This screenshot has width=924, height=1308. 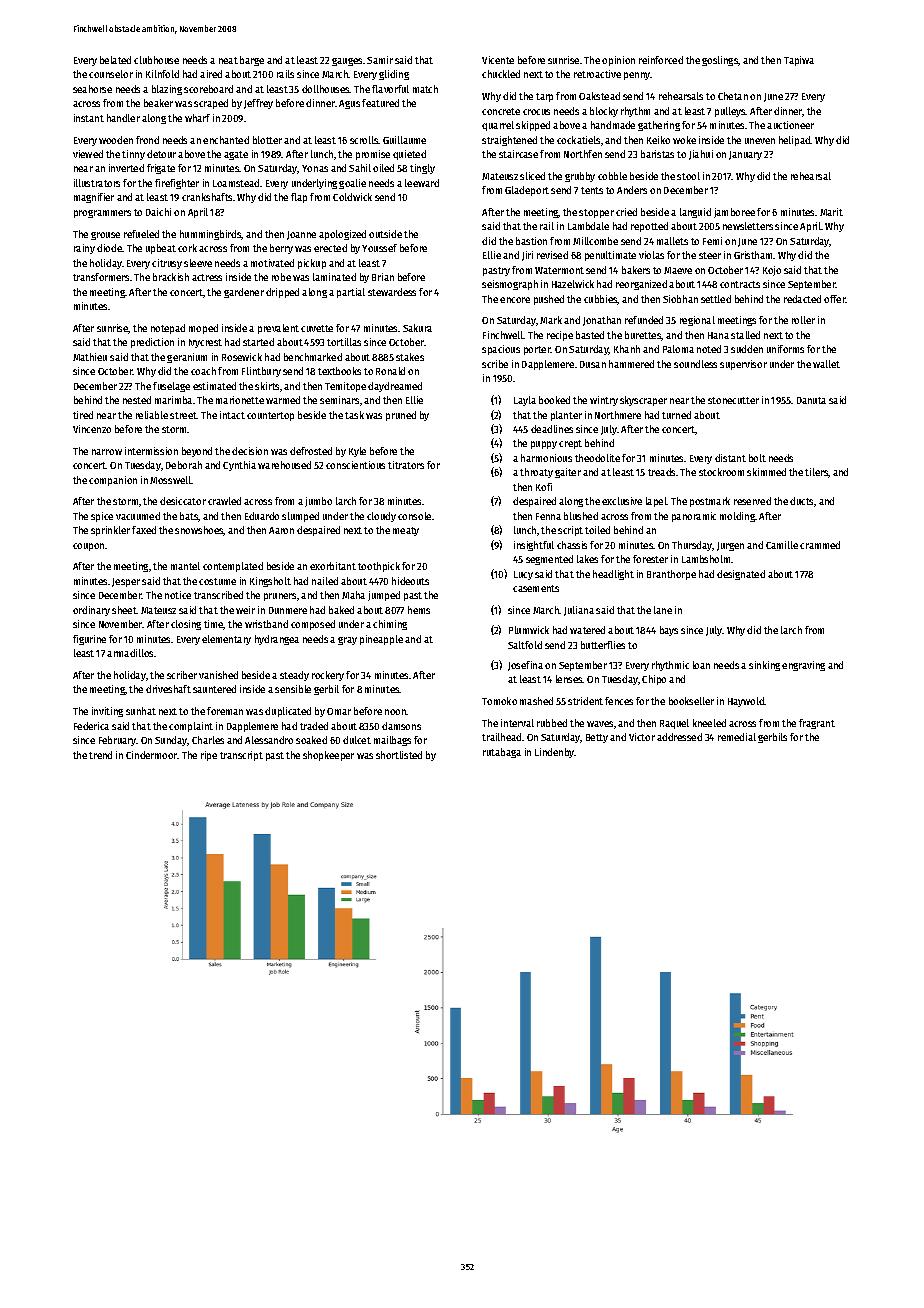 What do you see at coordinates (354, 415) in the screenshot?
I see `task` at bounding box center [354, 415].
